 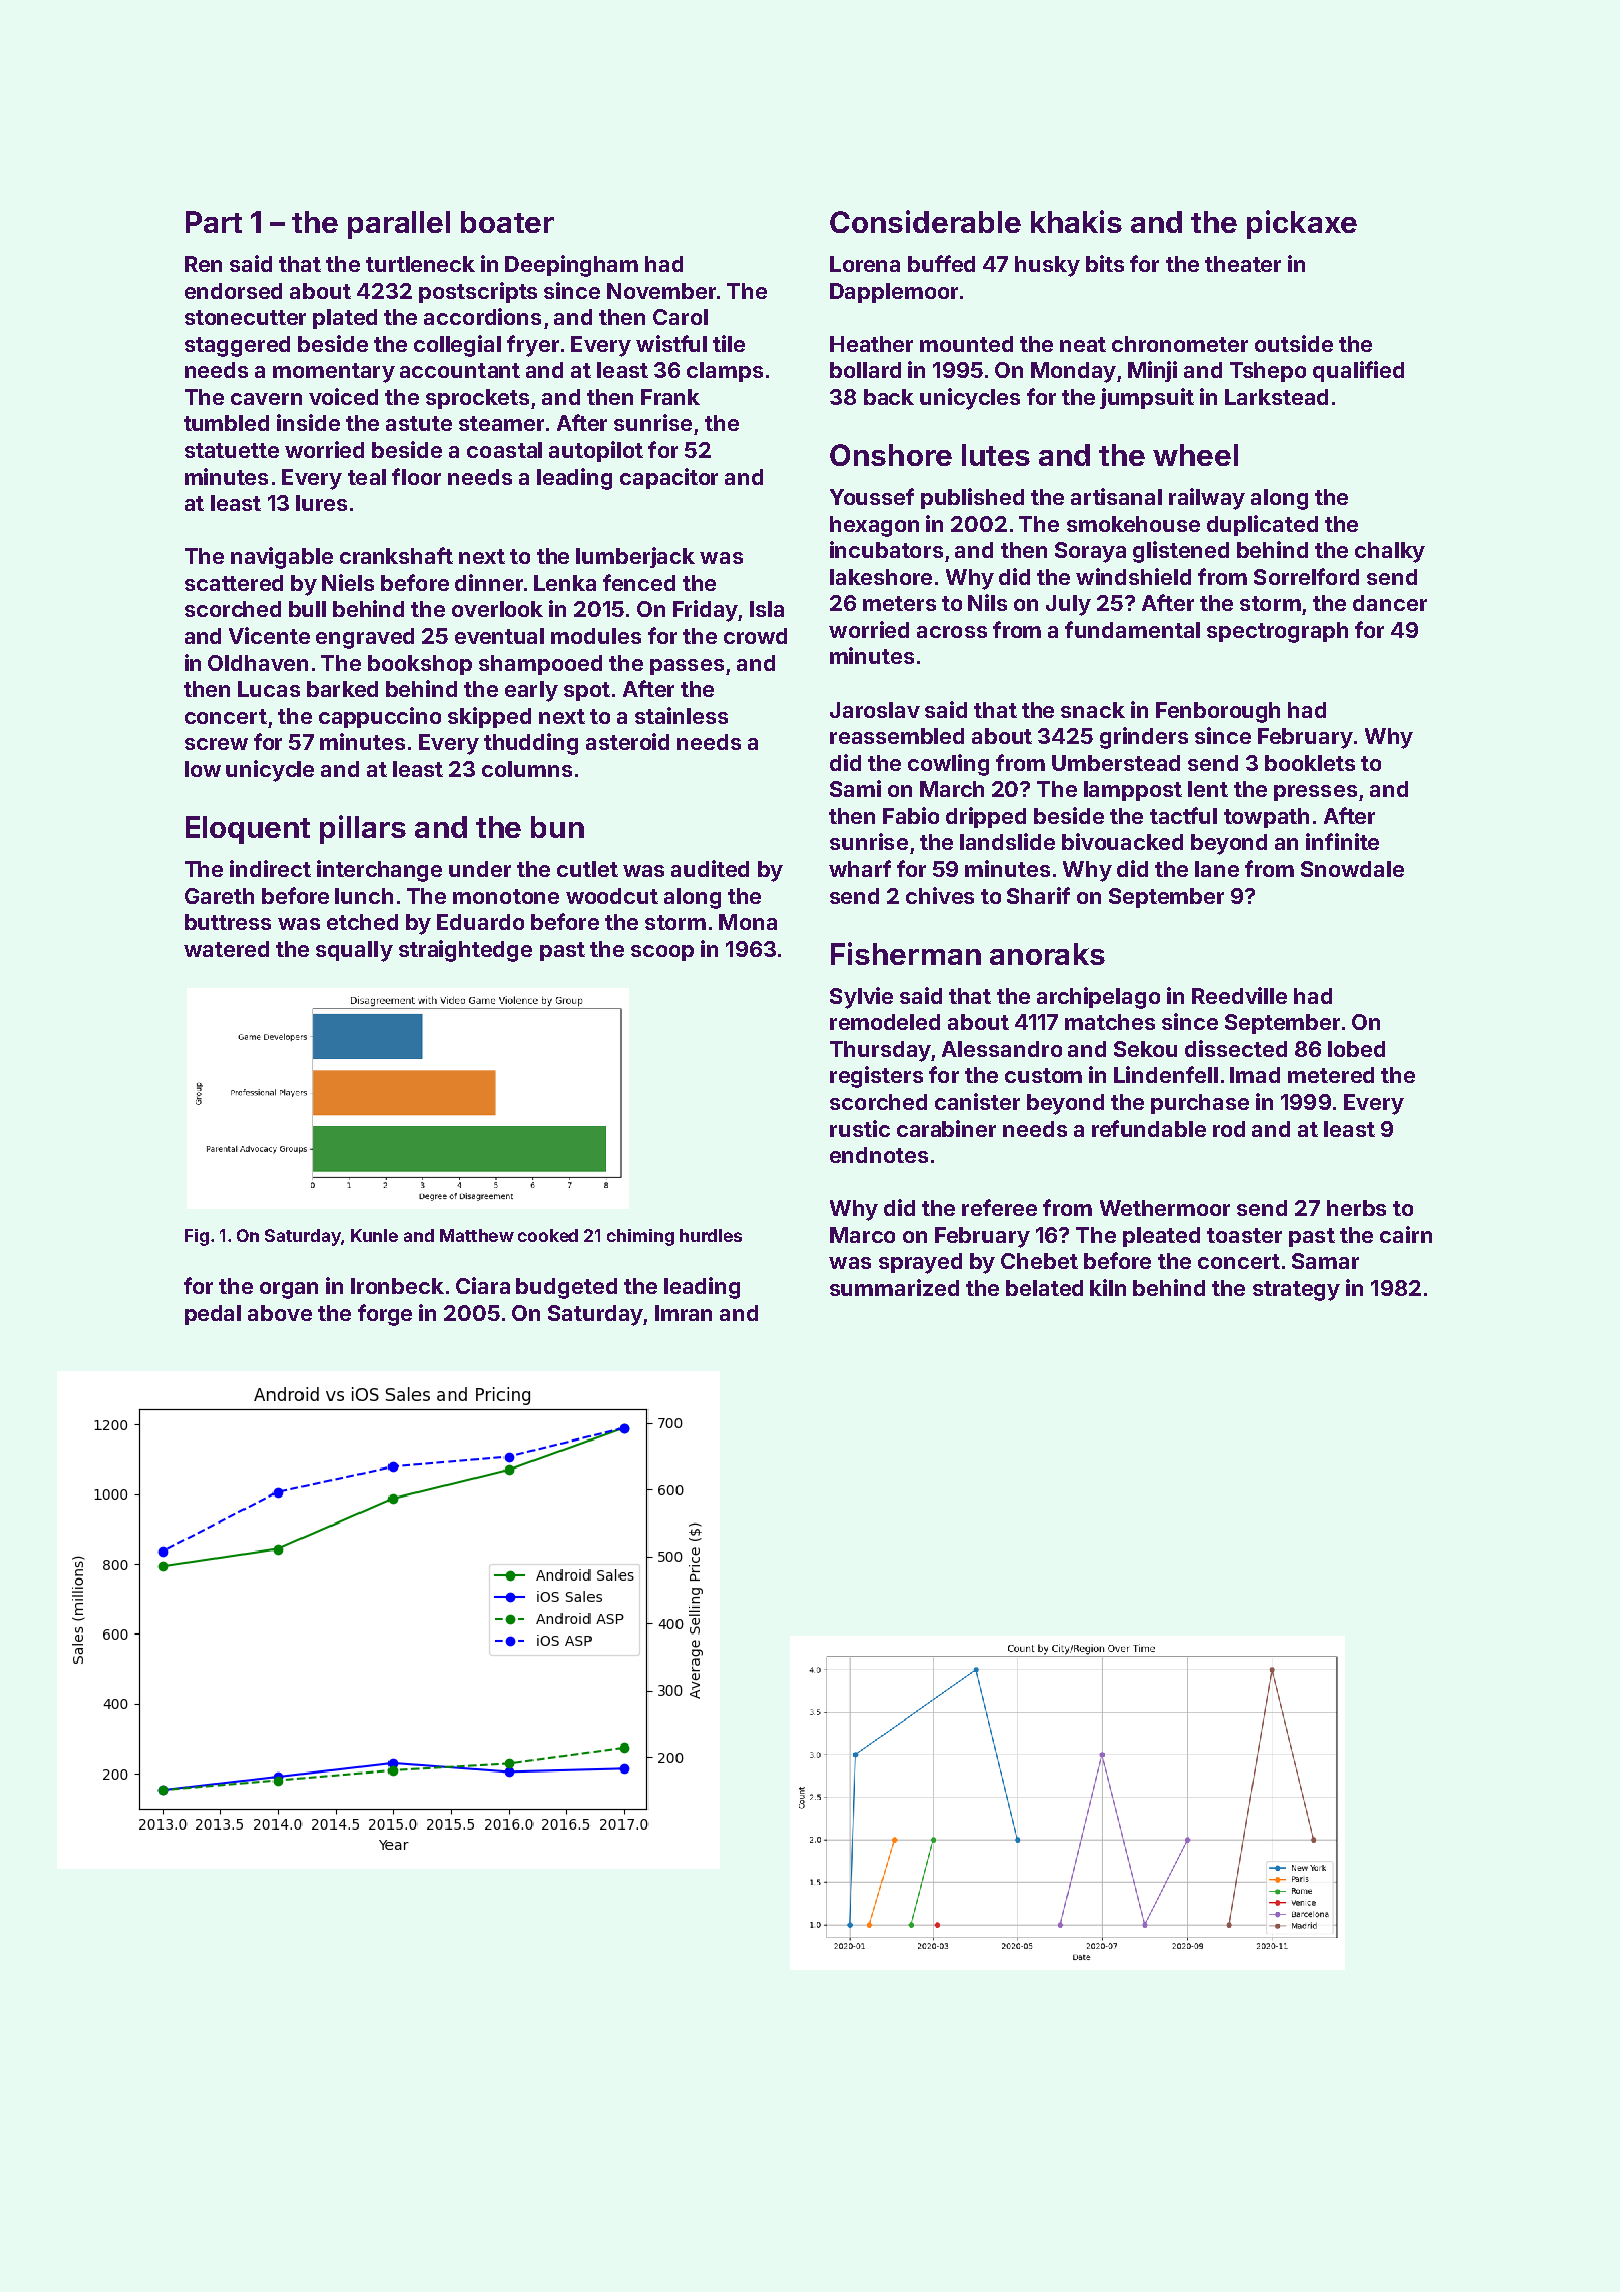 What do you see at coordinates (670, 397) in the document?
I see `Frank` at bounding box center [670, 397].
